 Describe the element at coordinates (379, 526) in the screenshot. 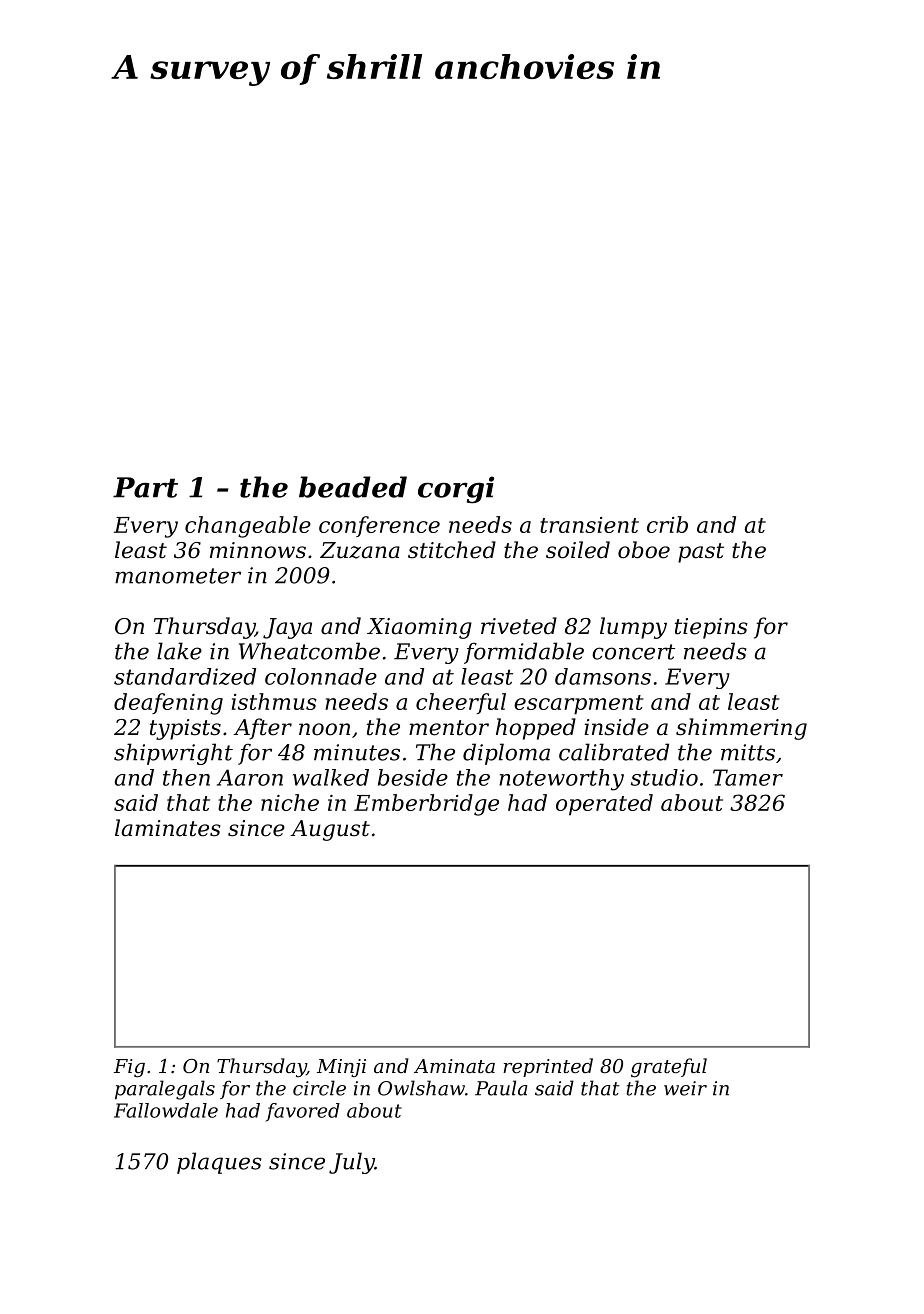

I see `conference` at that location.
